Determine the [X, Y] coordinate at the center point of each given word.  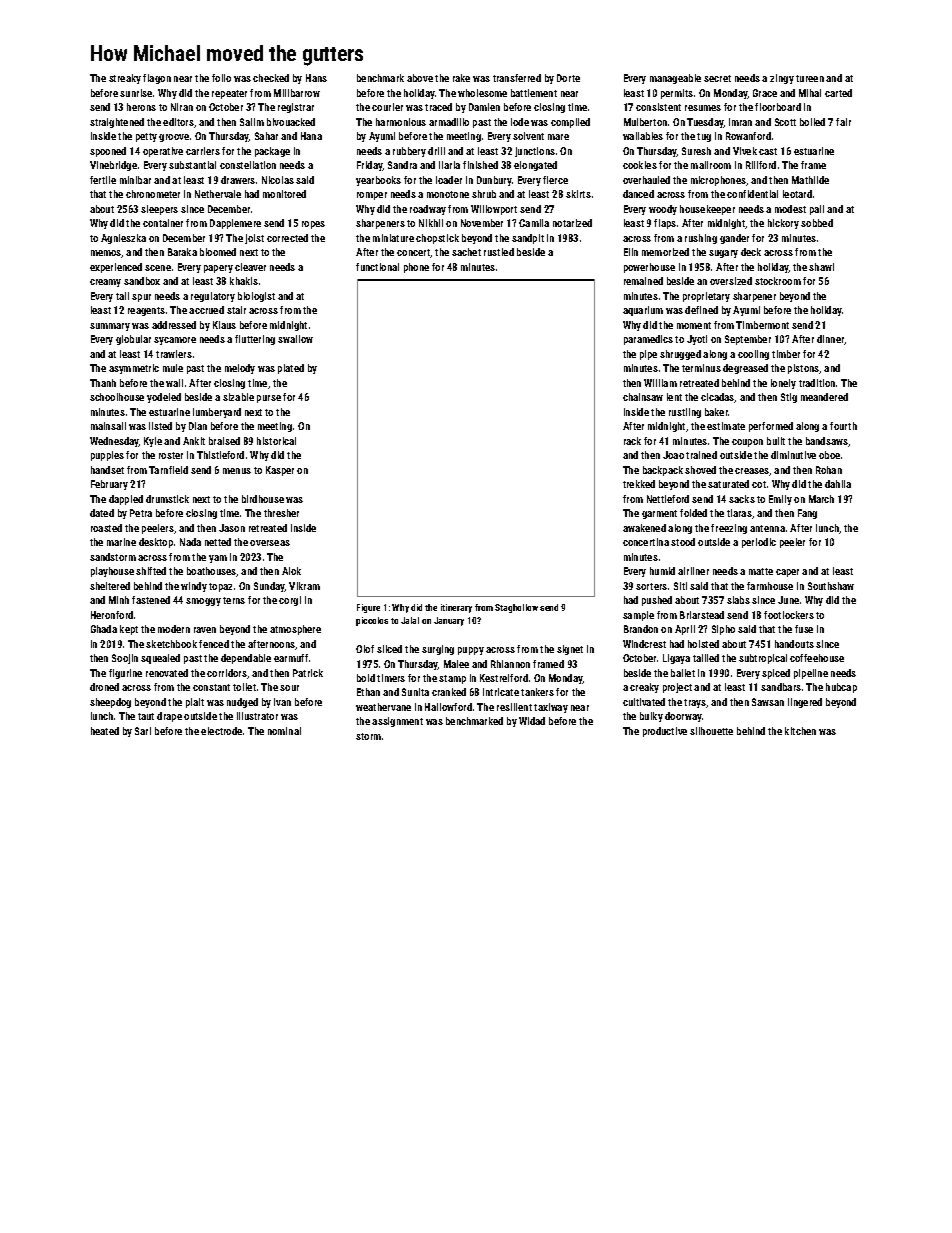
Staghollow [516, 608]
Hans [316, 78]
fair [843, 122]
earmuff [291, 658]
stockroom [778, 281]
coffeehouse [817, 658]
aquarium [643, 311]
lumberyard [217, 413]
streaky [125, 79]
